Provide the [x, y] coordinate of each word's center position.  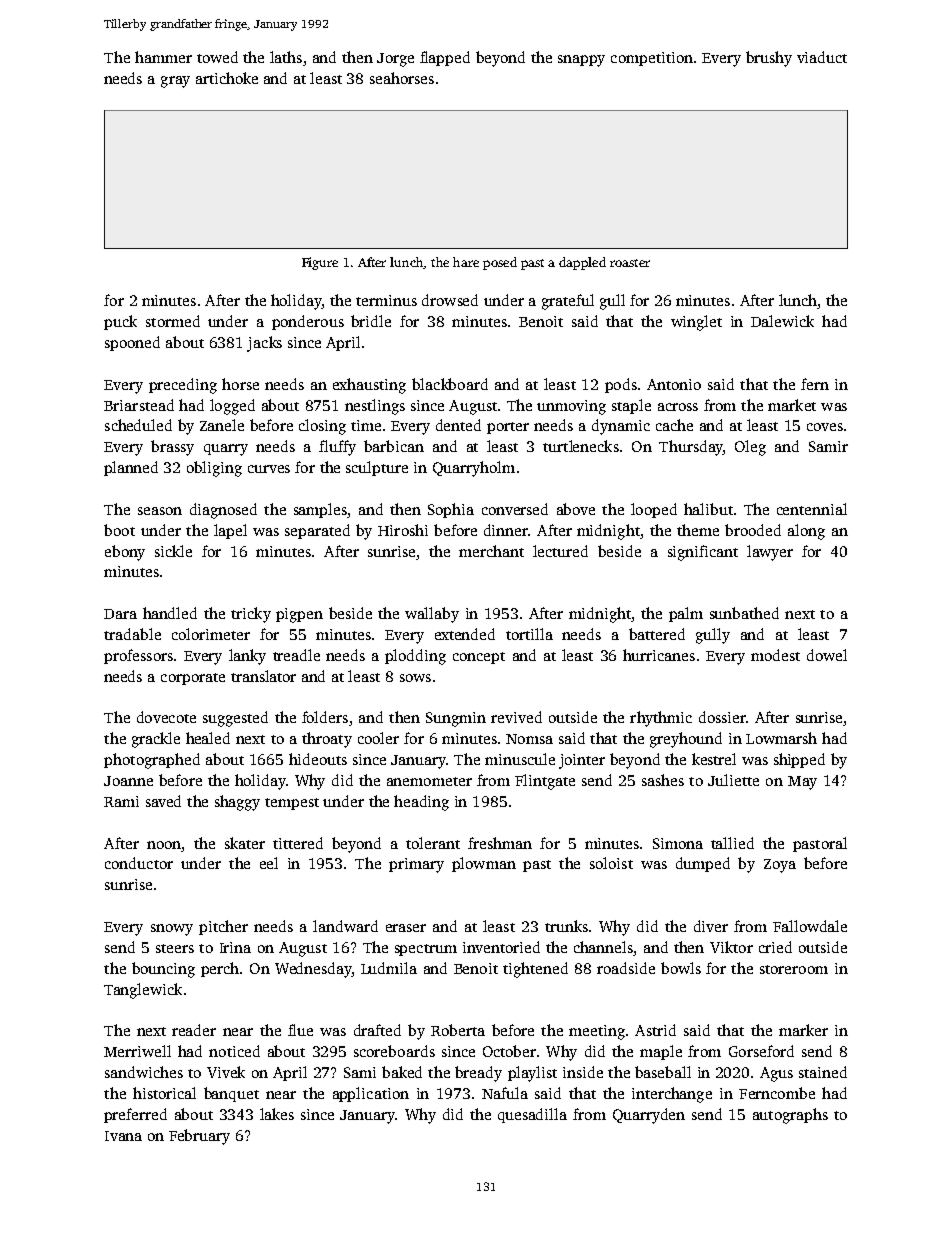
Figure [320, 263]
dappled [582, 263]
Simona [678, 843]
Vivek [226, 1072]
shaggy [237, 803]
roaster [630, 263]
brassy [172, 448]
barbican [394, 446]
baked [402, 1072]
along [806, 532]
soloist [611, 863]
